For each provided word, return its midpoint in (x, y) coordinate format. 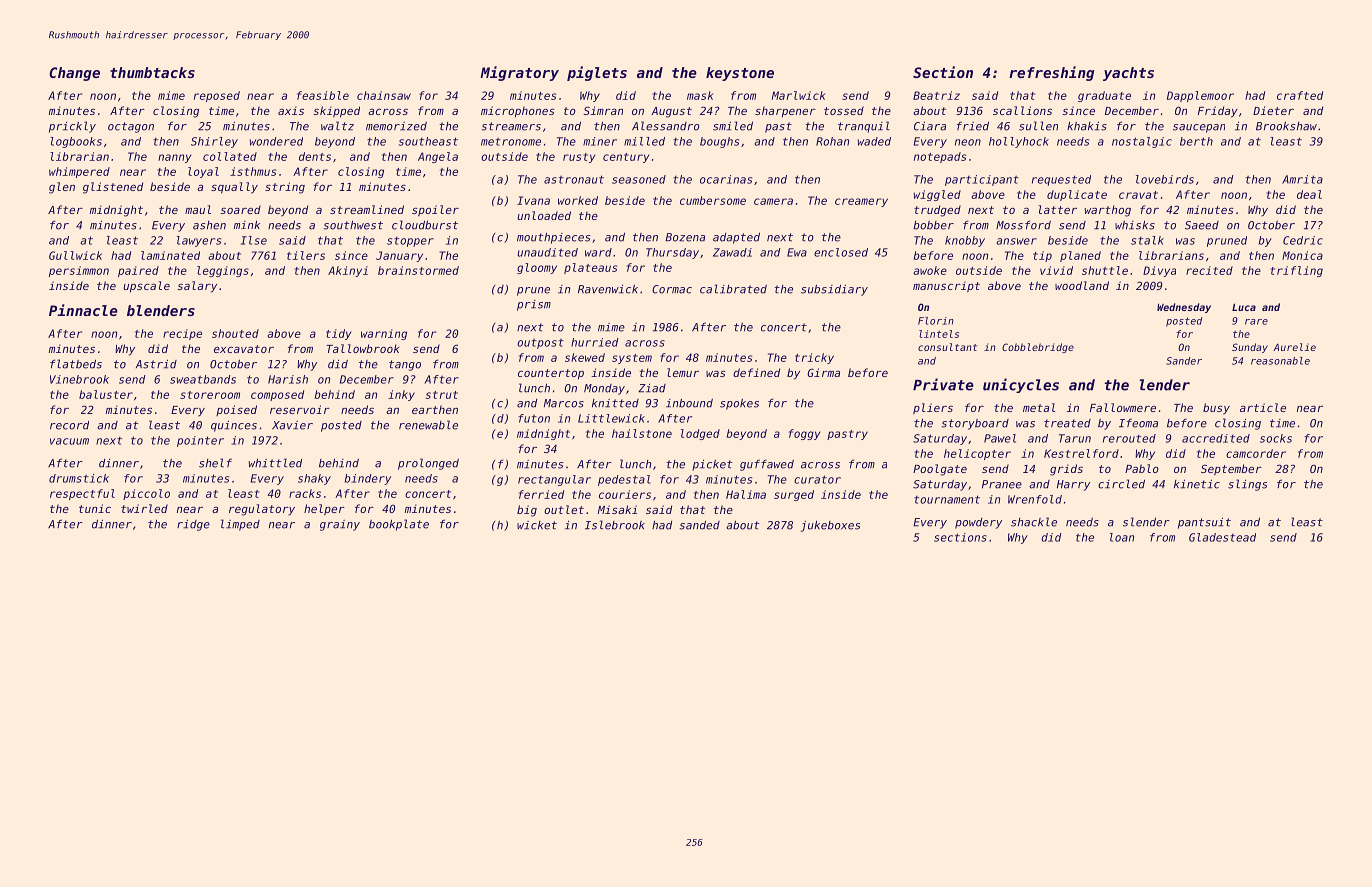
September (1231, 469)
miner (600, 141)
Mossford (1023, 225)
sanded (699, 525)
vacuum (69, 441)
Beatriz (936, 95)
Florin (936, 321)
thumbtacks (152, 72)
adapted (736, 238)
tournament (947, 499)
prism (534, 305)
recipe (182, 334)
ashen (209, 225)
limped (240, 525)
